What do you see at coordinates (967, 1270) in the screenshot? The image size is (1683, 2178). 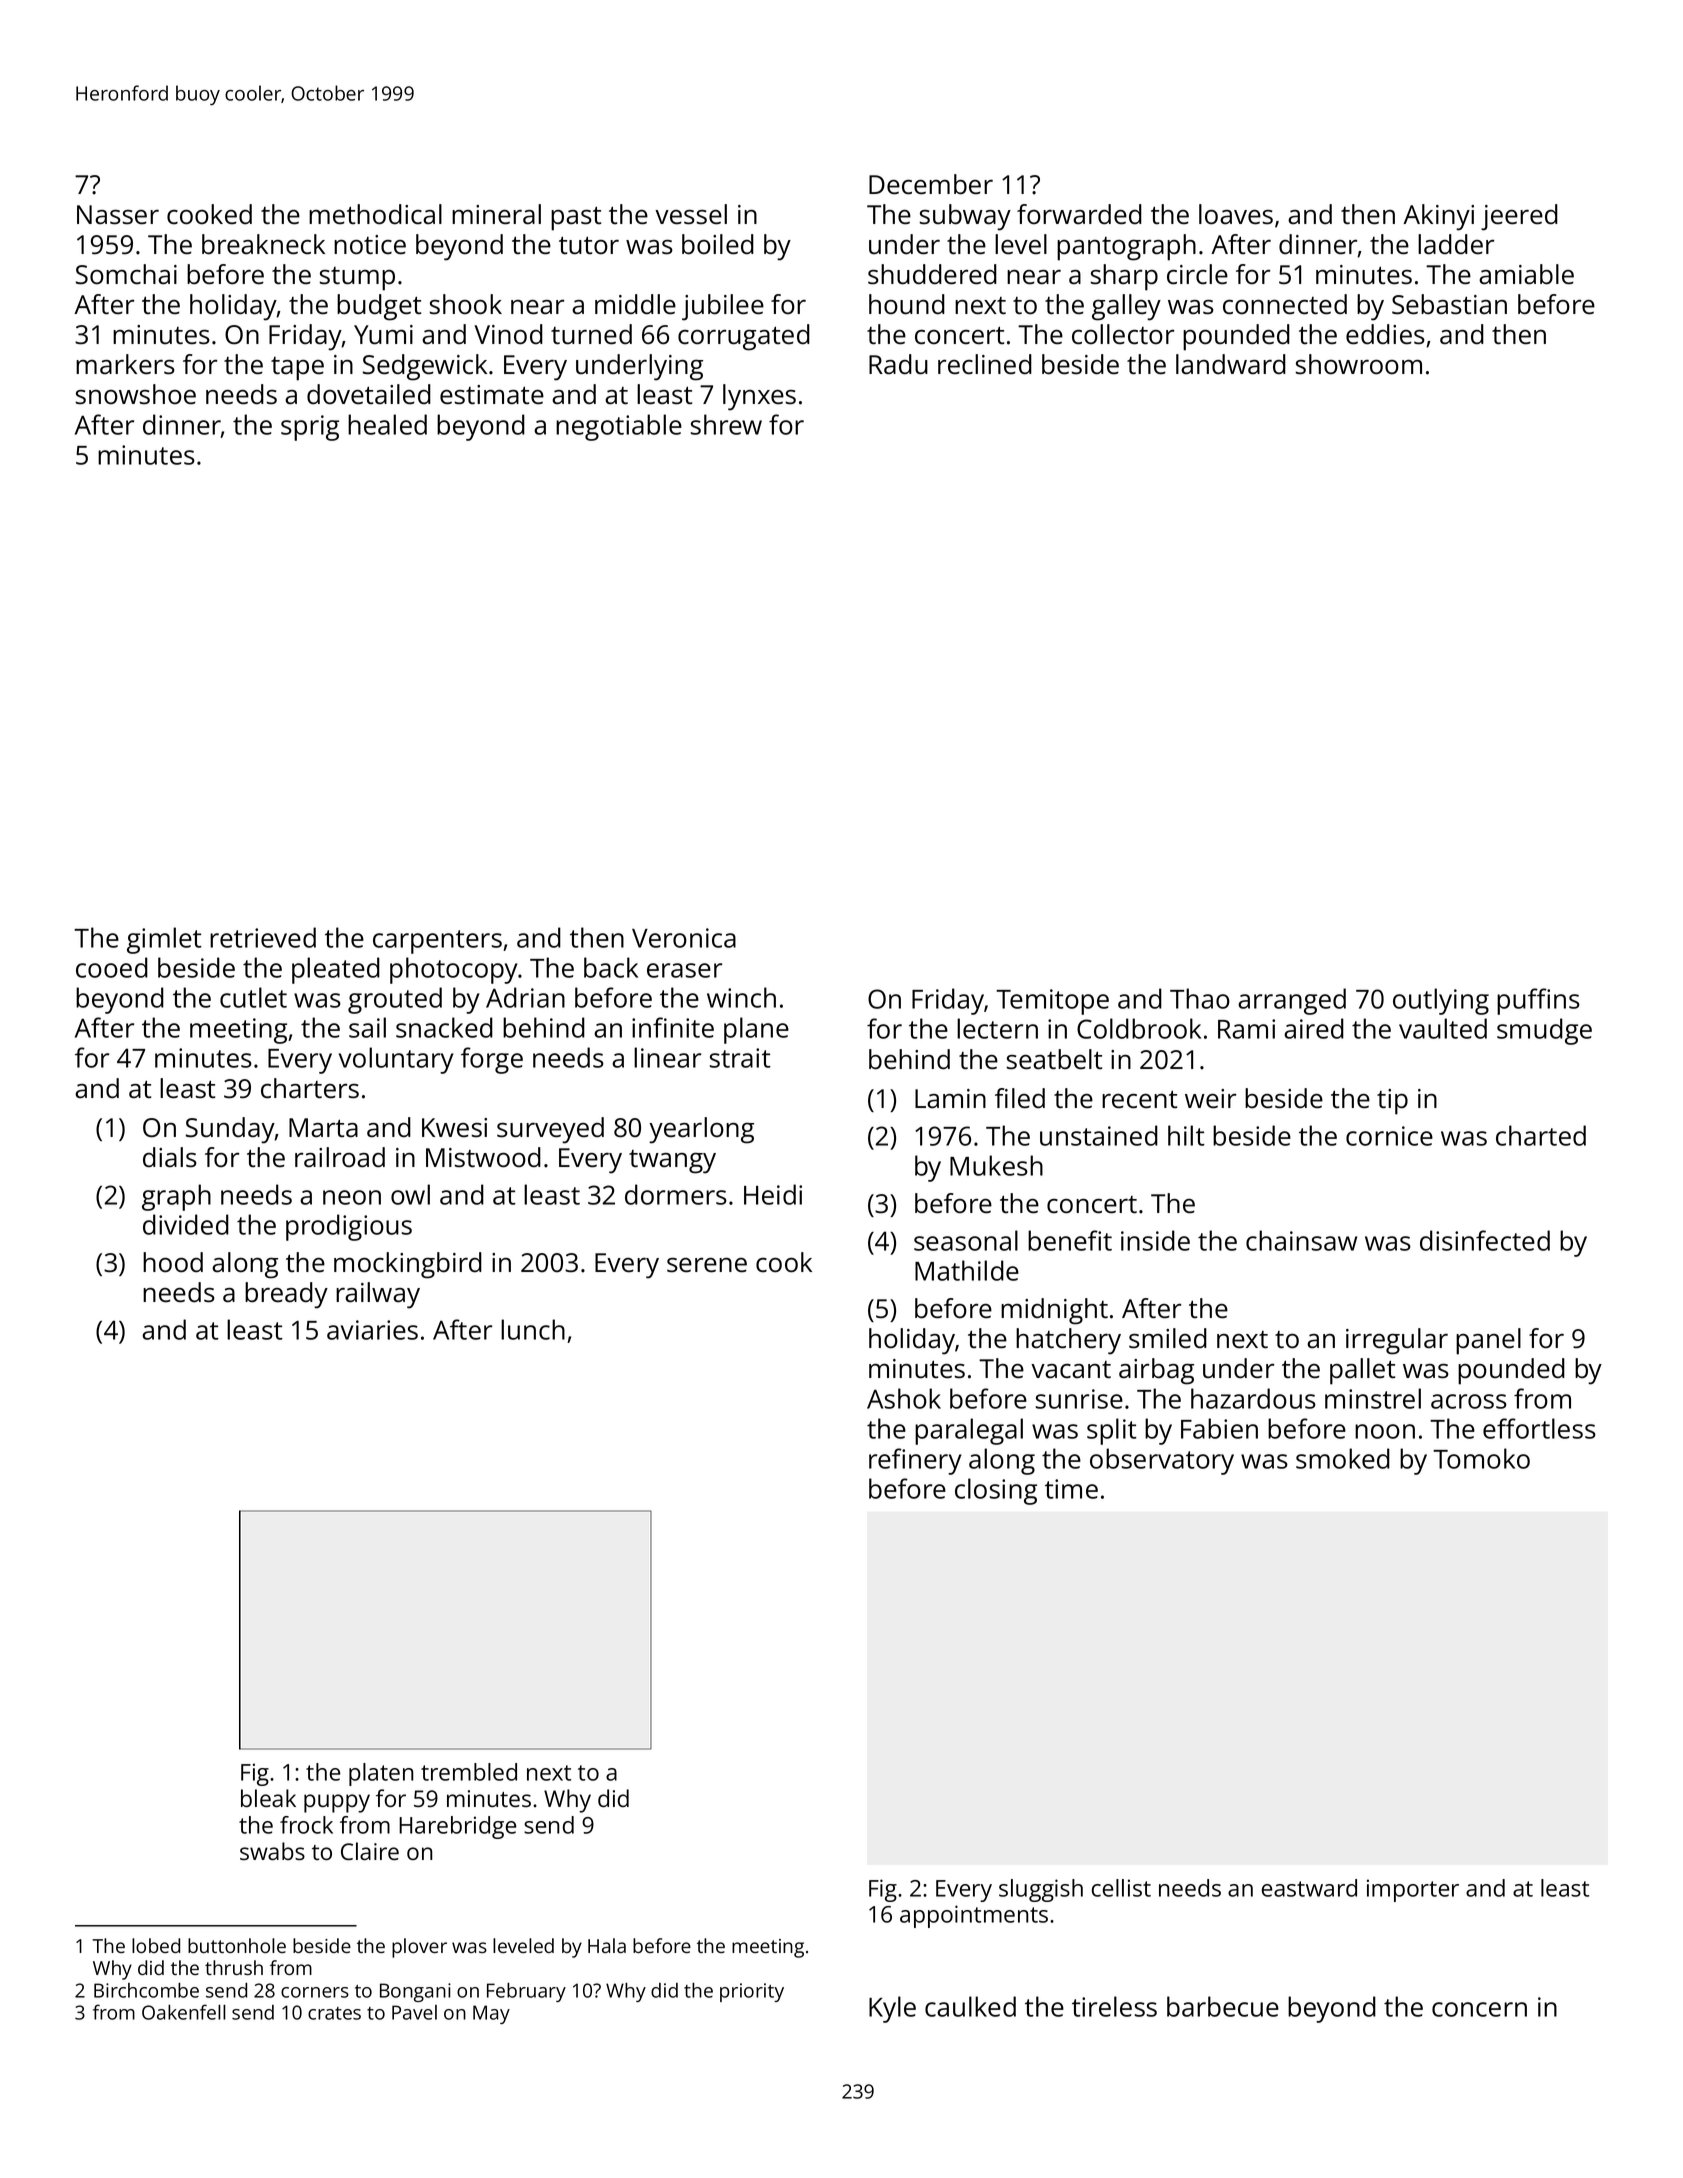 I see `Mathilde` at bounding box center [967, 1270].
